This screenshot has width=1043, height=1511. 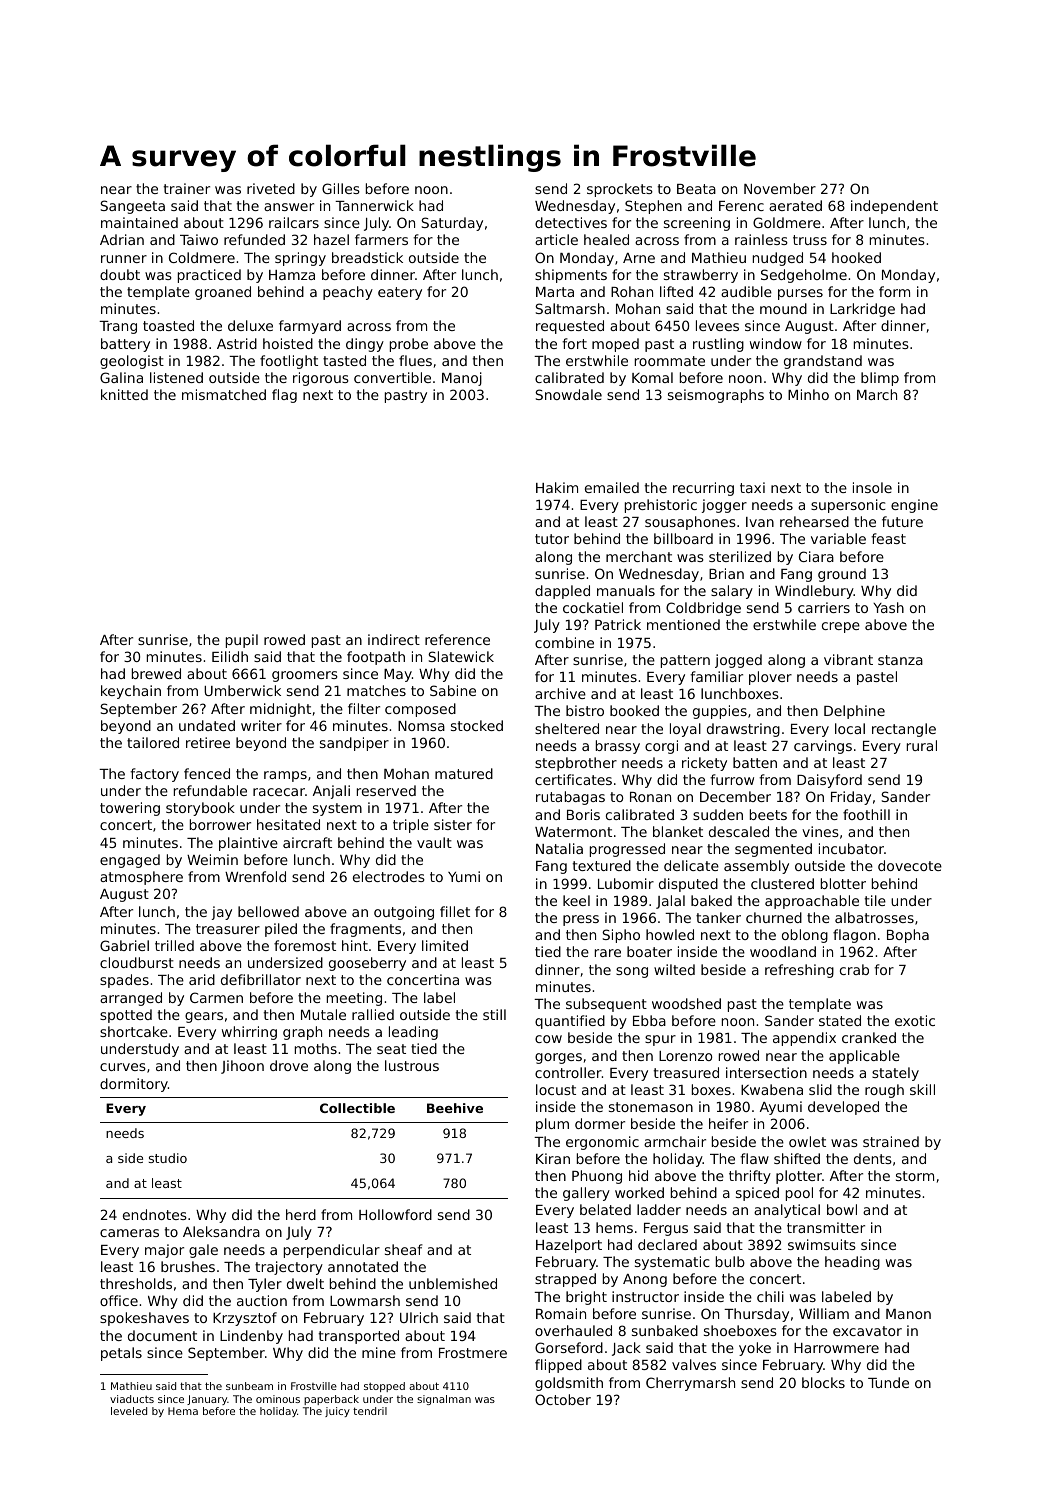 What do you see at coordinates (852, 1263) in the screenshot?
I see `heading` at bounding box center [852, 1263].
